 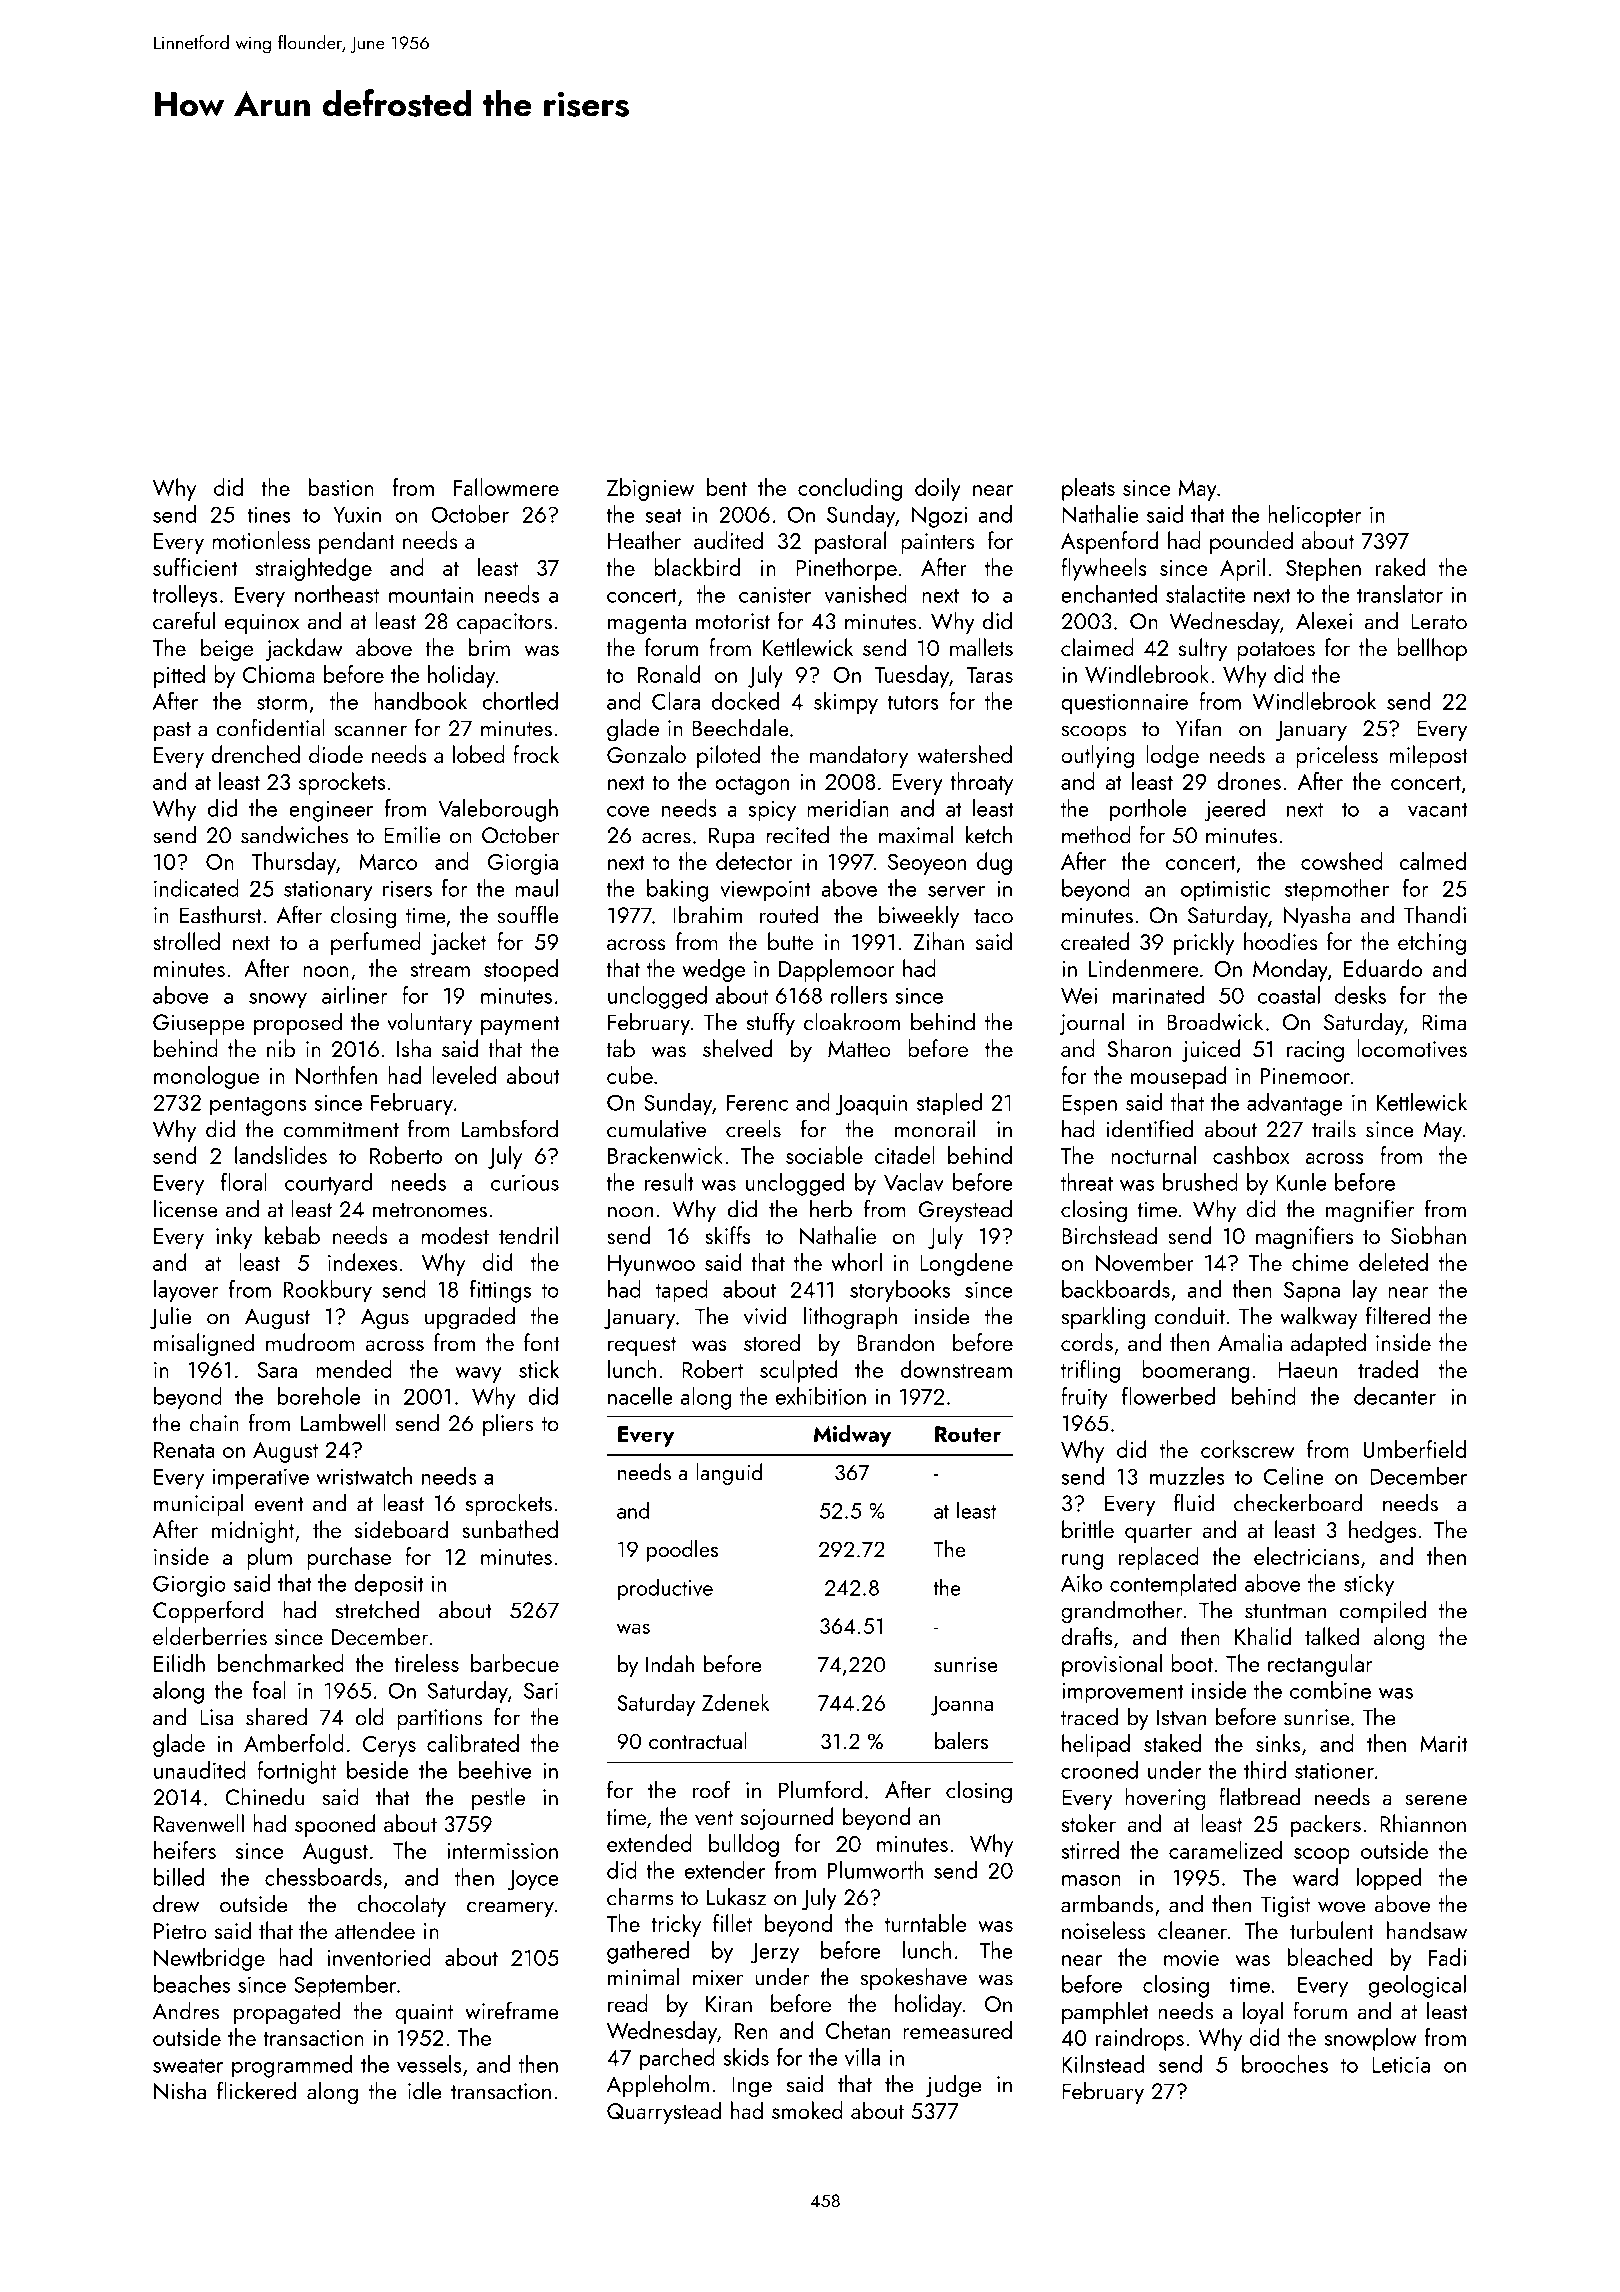 What do you see at coordinates (401, 1529) in the document?
I see `sideboard` at bounding box center [401, 1529].
